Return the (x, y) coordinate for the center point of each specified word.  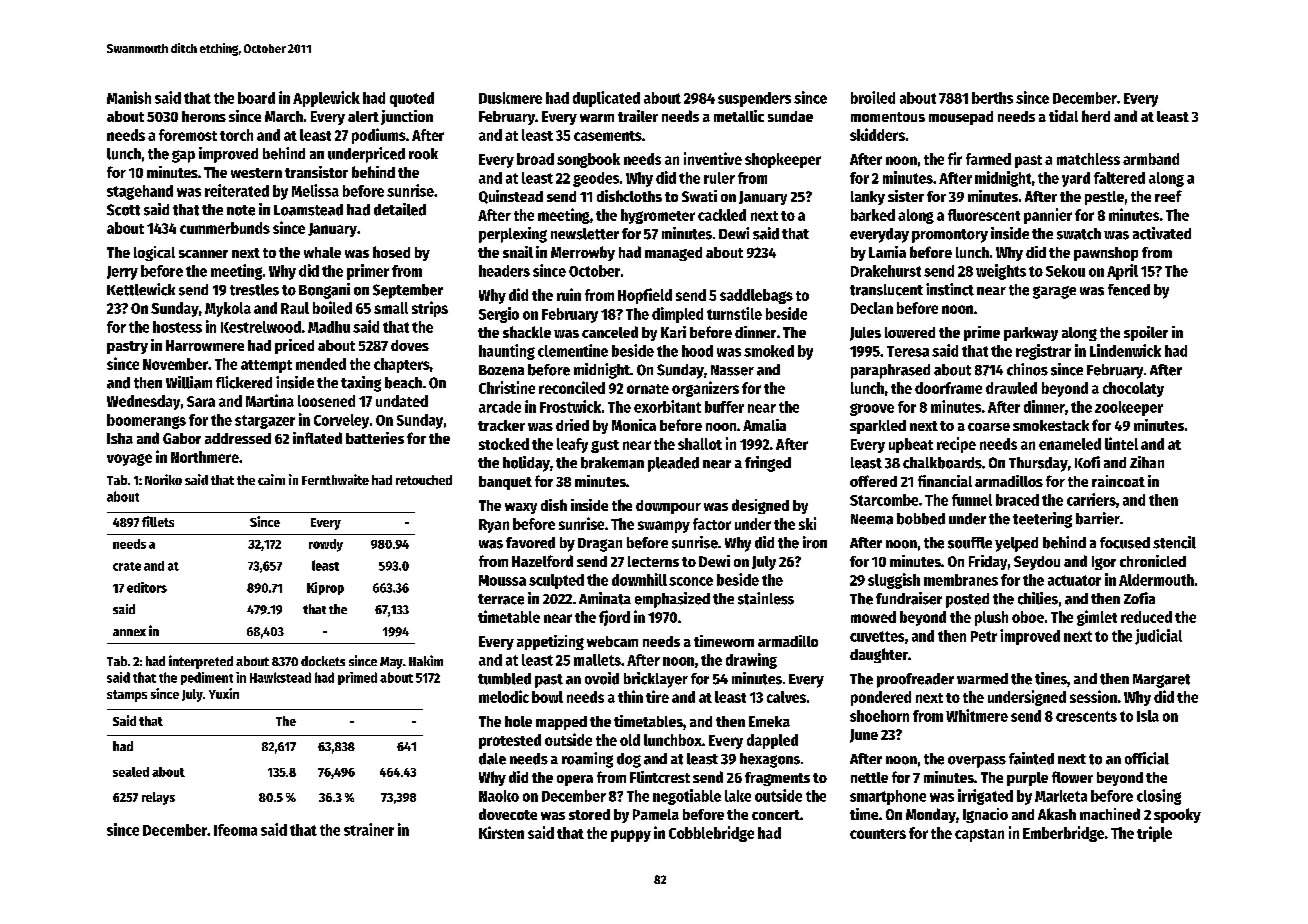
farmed (988, 159)
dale (492, 759)
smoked (769, 351)
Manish (129, 97)
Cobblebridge (711, 834)
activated (1162, 233)
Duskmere (510, 98)
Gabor (182, 438)
